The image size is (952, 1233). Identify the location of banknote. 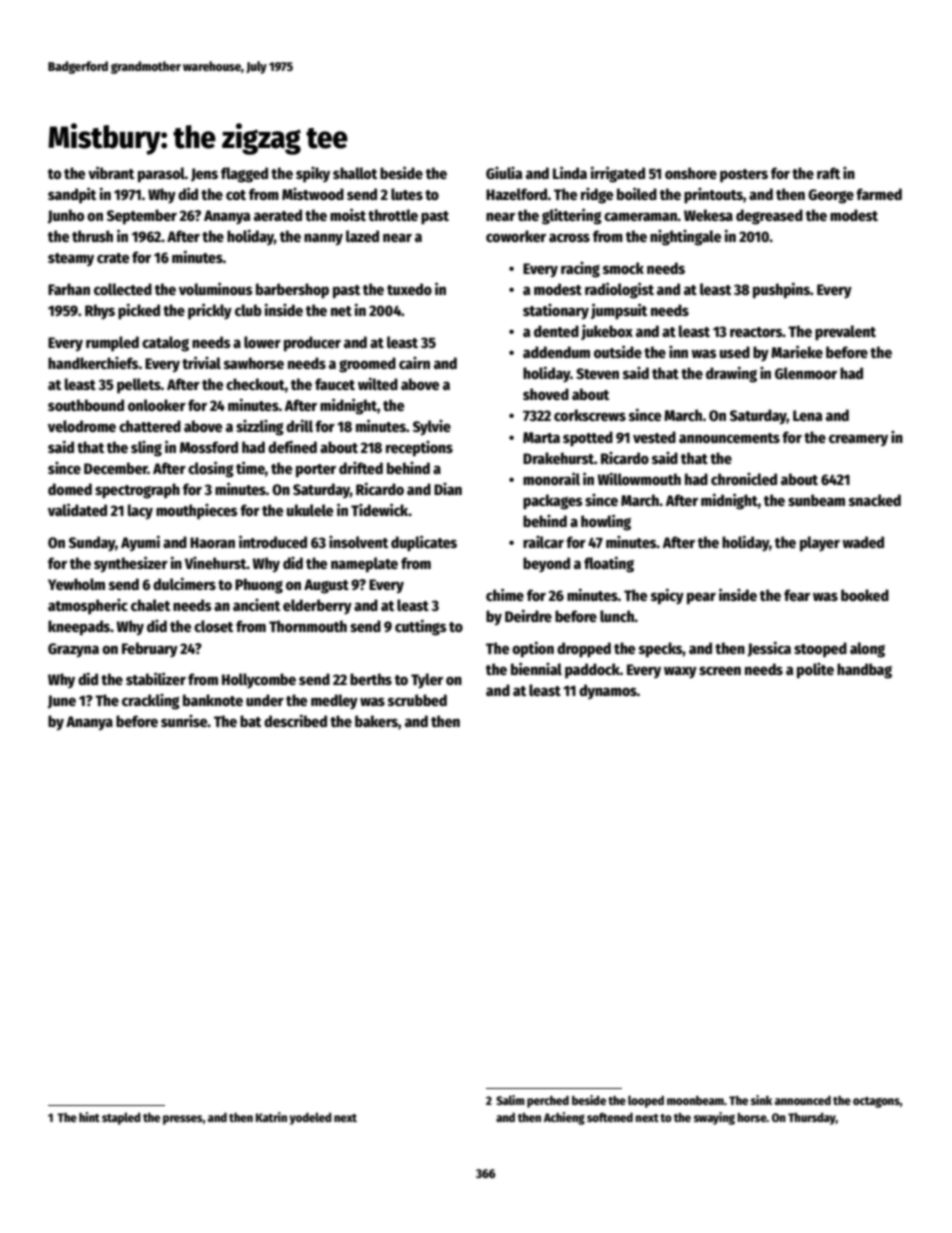
(213, 700).
